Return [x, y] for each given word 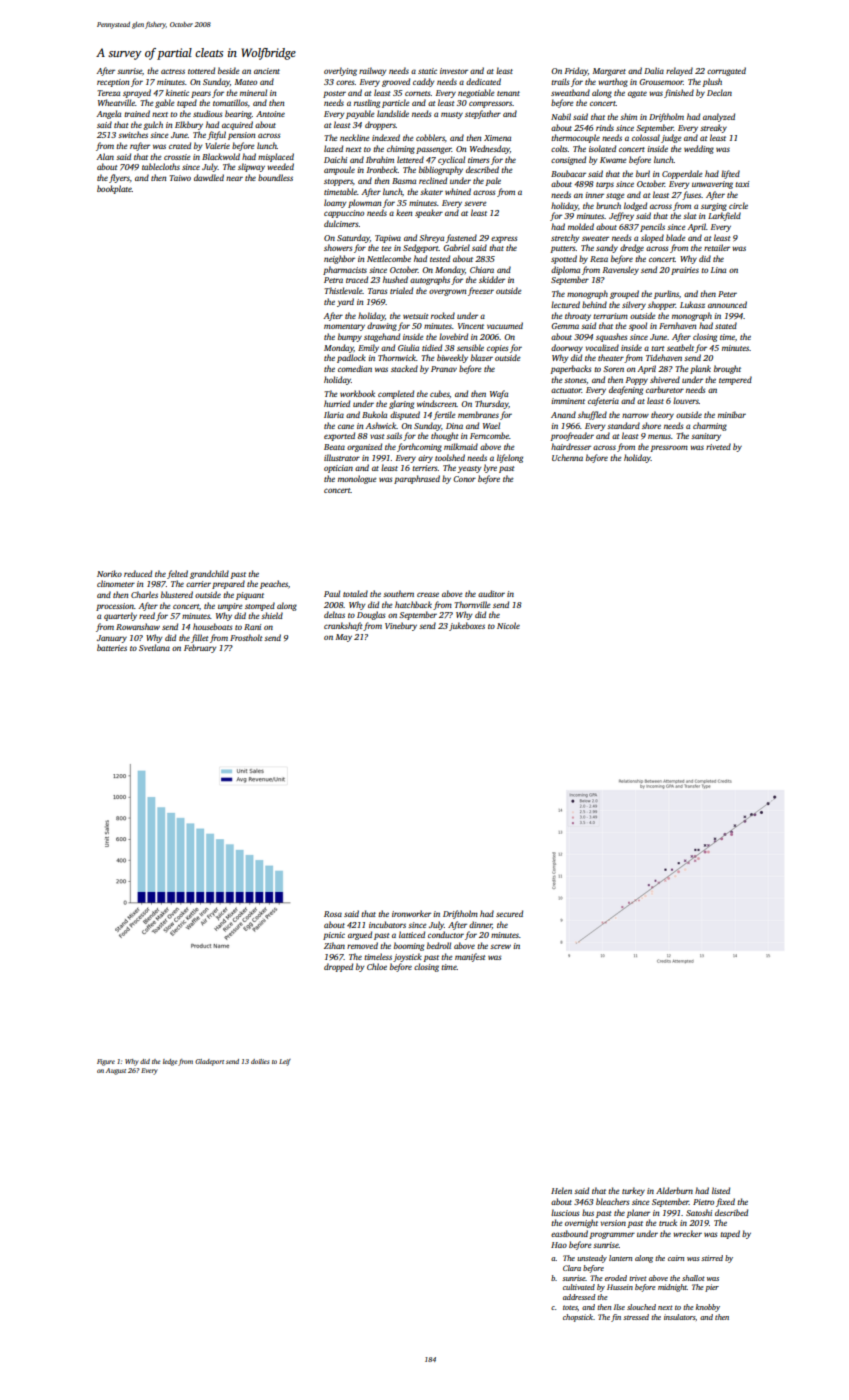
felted [177, 574]
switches [133, 134]
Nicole [508, 625]
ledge [170, 1062]
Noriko [109, 573]
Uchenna [567, 457]
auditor [491, 593]
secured [509, 913]
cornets [418, 93]
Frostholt [246, 637]
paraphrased [417, 479]
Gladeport [209, 1062]
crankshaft [343, 626]
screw [500, 946]
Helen [561, 1190]
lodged [635, 206]
